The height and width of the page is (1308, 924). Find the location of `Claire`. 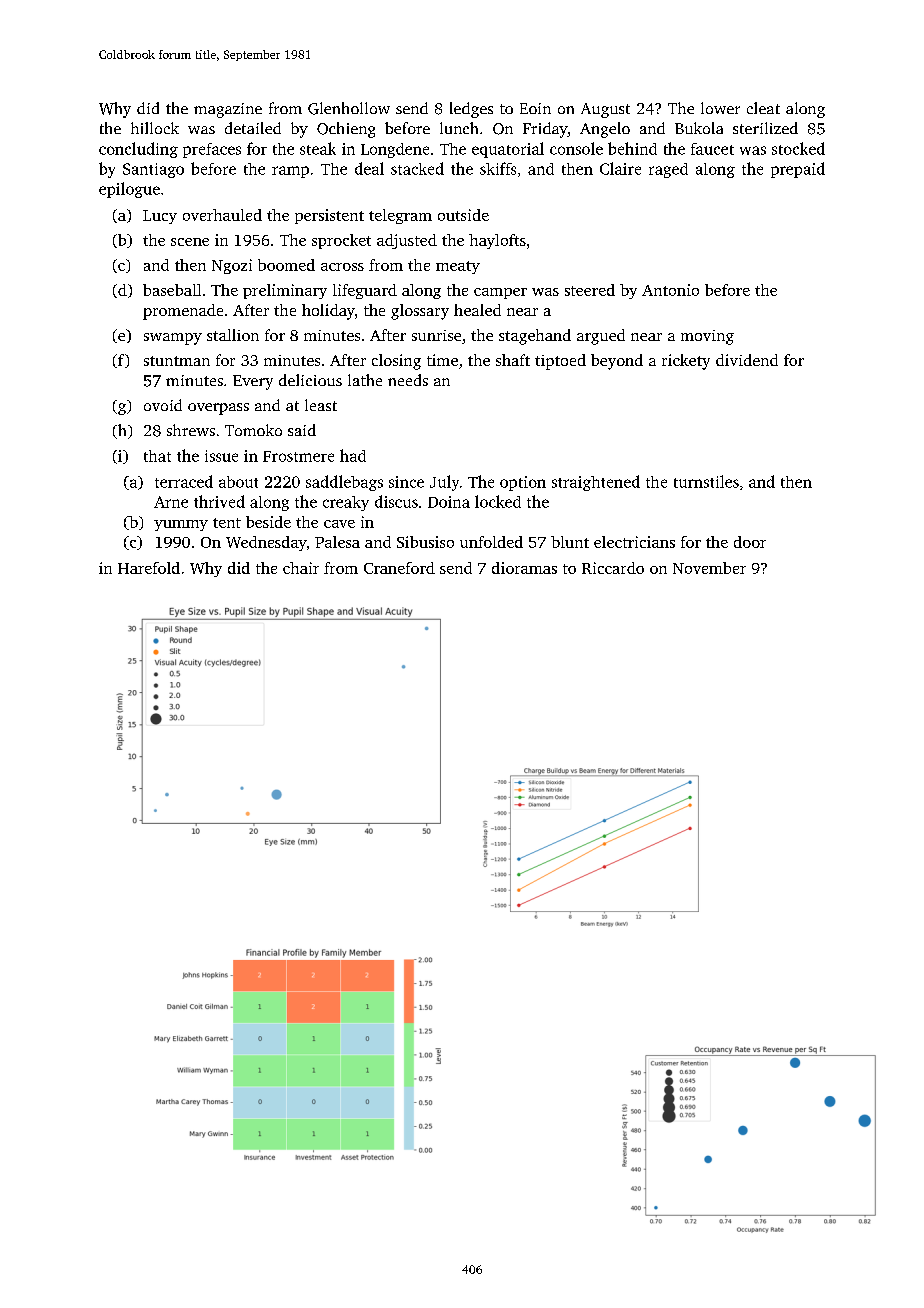

Claire is located at coordinates (620, 168).
